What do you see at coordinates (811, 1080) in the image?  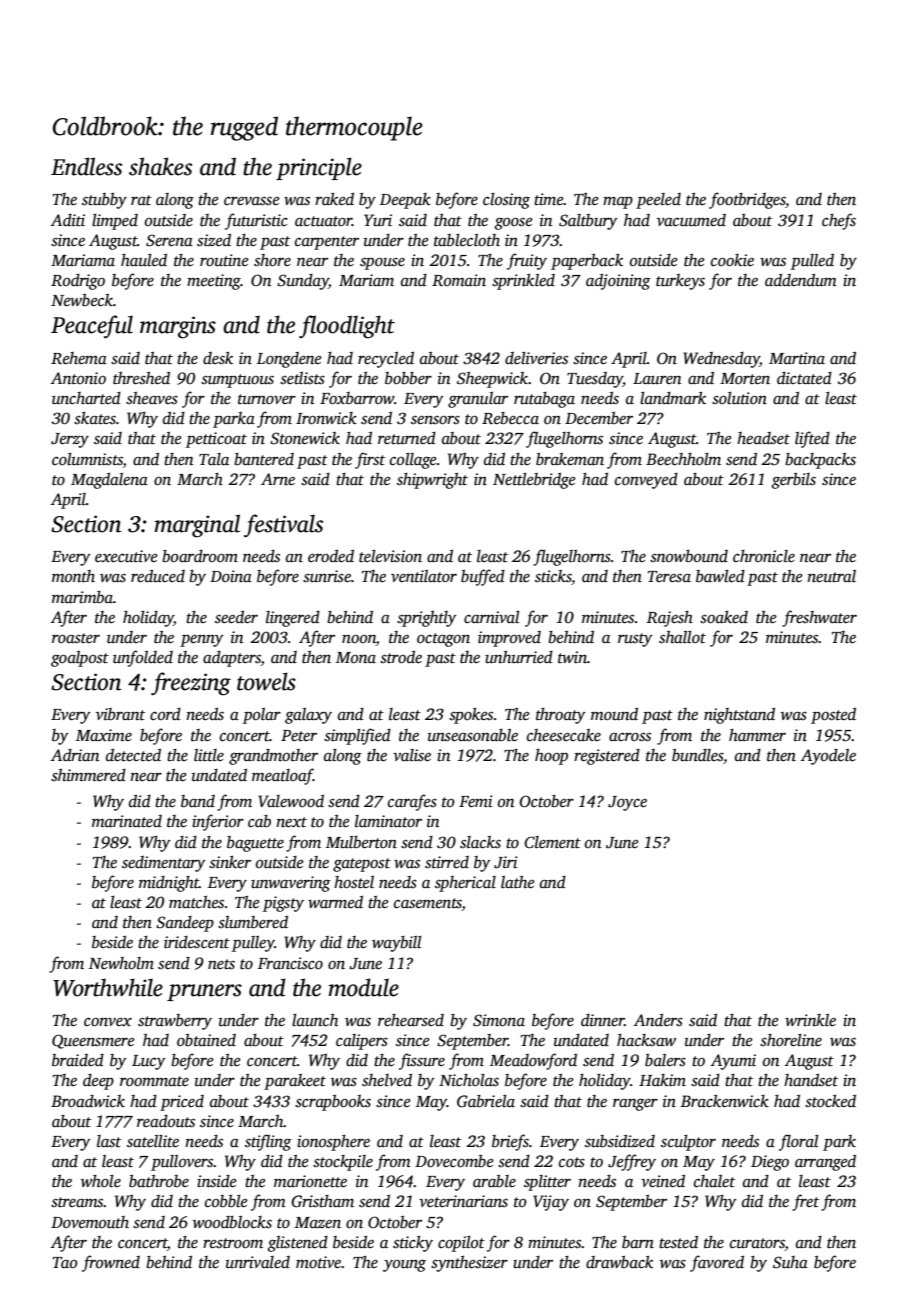 I see `handset` at bounding box center [811, 1080].
